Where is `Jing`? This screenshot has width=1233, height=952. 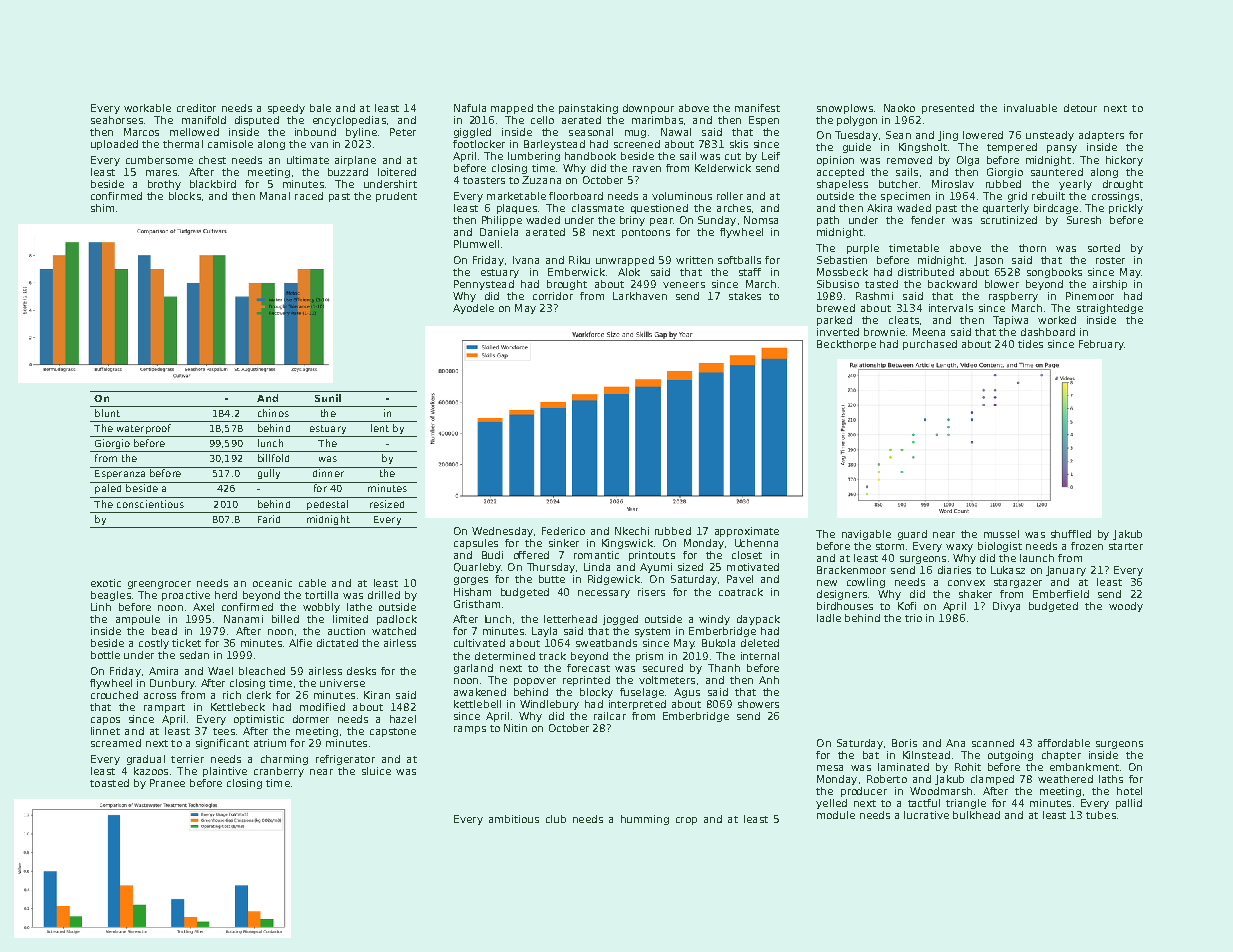
Jing is located at coordinates (948, 136).
